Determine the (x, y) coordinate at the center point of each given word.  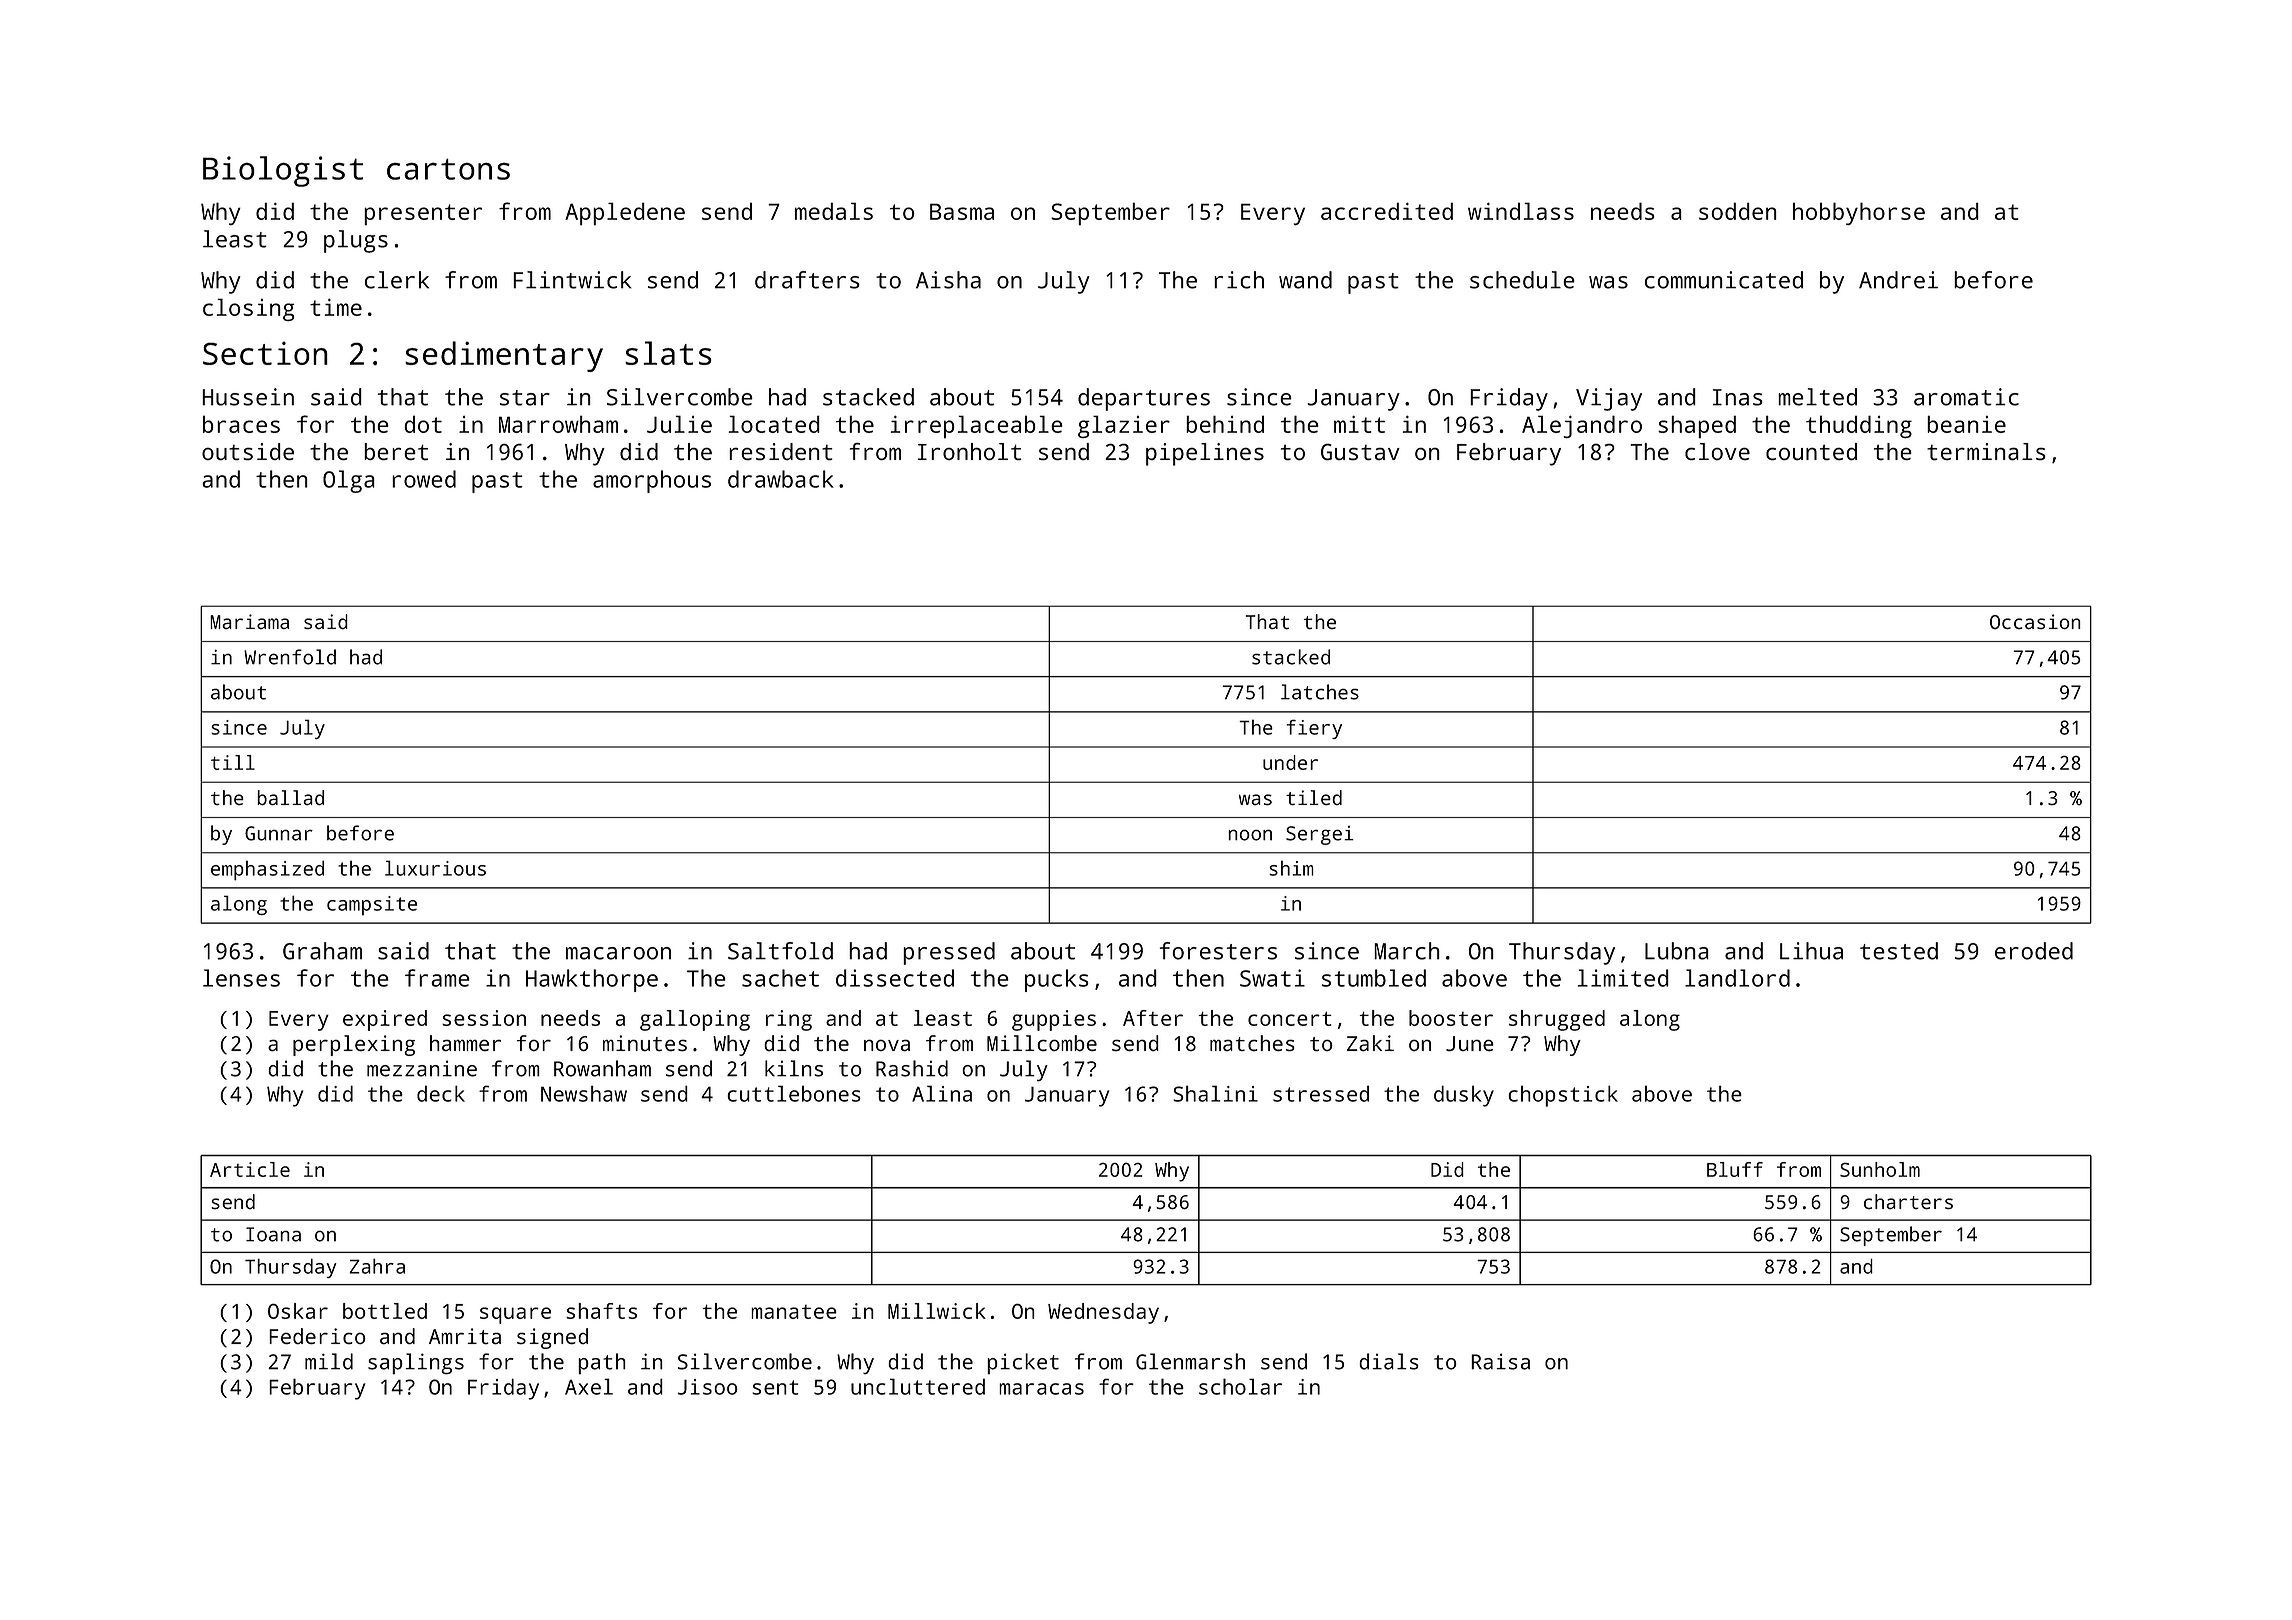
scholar (1240, 1386)
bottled (385, 1311)
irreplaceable (977, 426)
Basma (962, 211)
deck (441, 1093)
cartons (448, 169)
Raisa (1500, 1361)
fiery (1314, 729)
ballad (290, 797)
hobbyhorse (1859, 213)
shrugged (1557, 1020)
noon (1250, 835)
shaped (1697, 427)
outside (248, 451)
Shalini (1215, 1093)
